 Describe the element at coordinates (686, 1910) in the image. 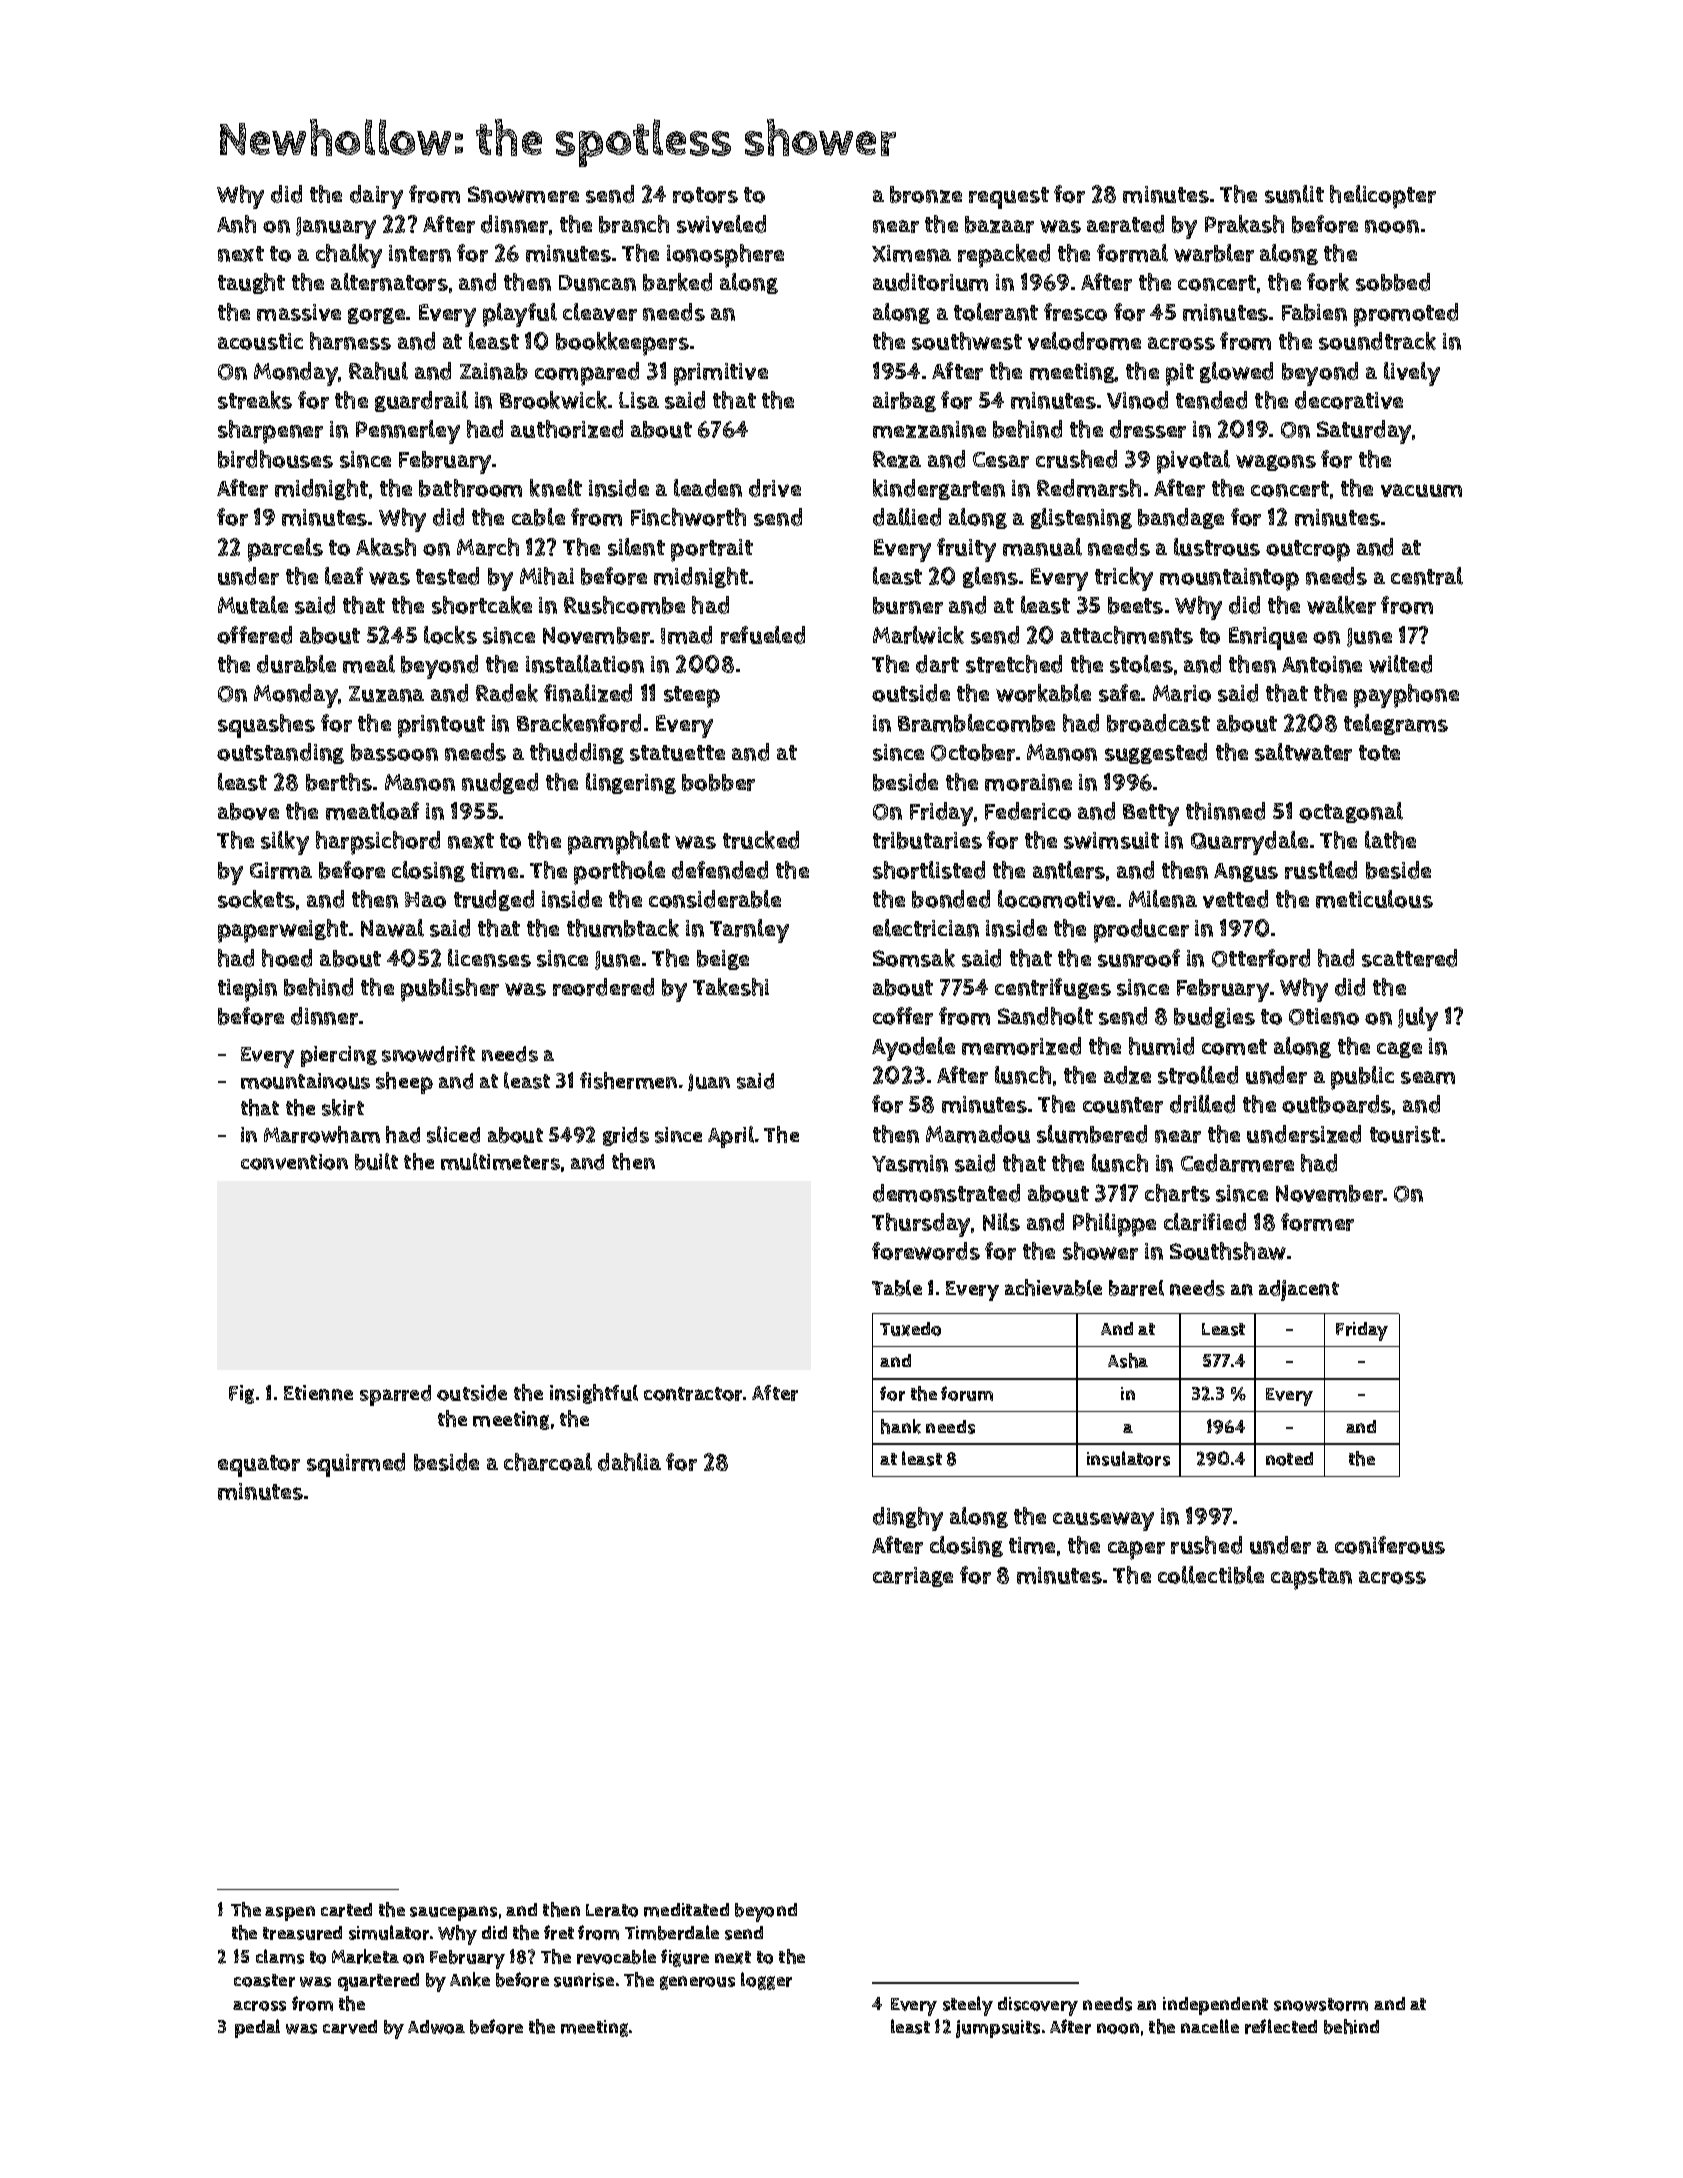

I see `meditated` at that location.
